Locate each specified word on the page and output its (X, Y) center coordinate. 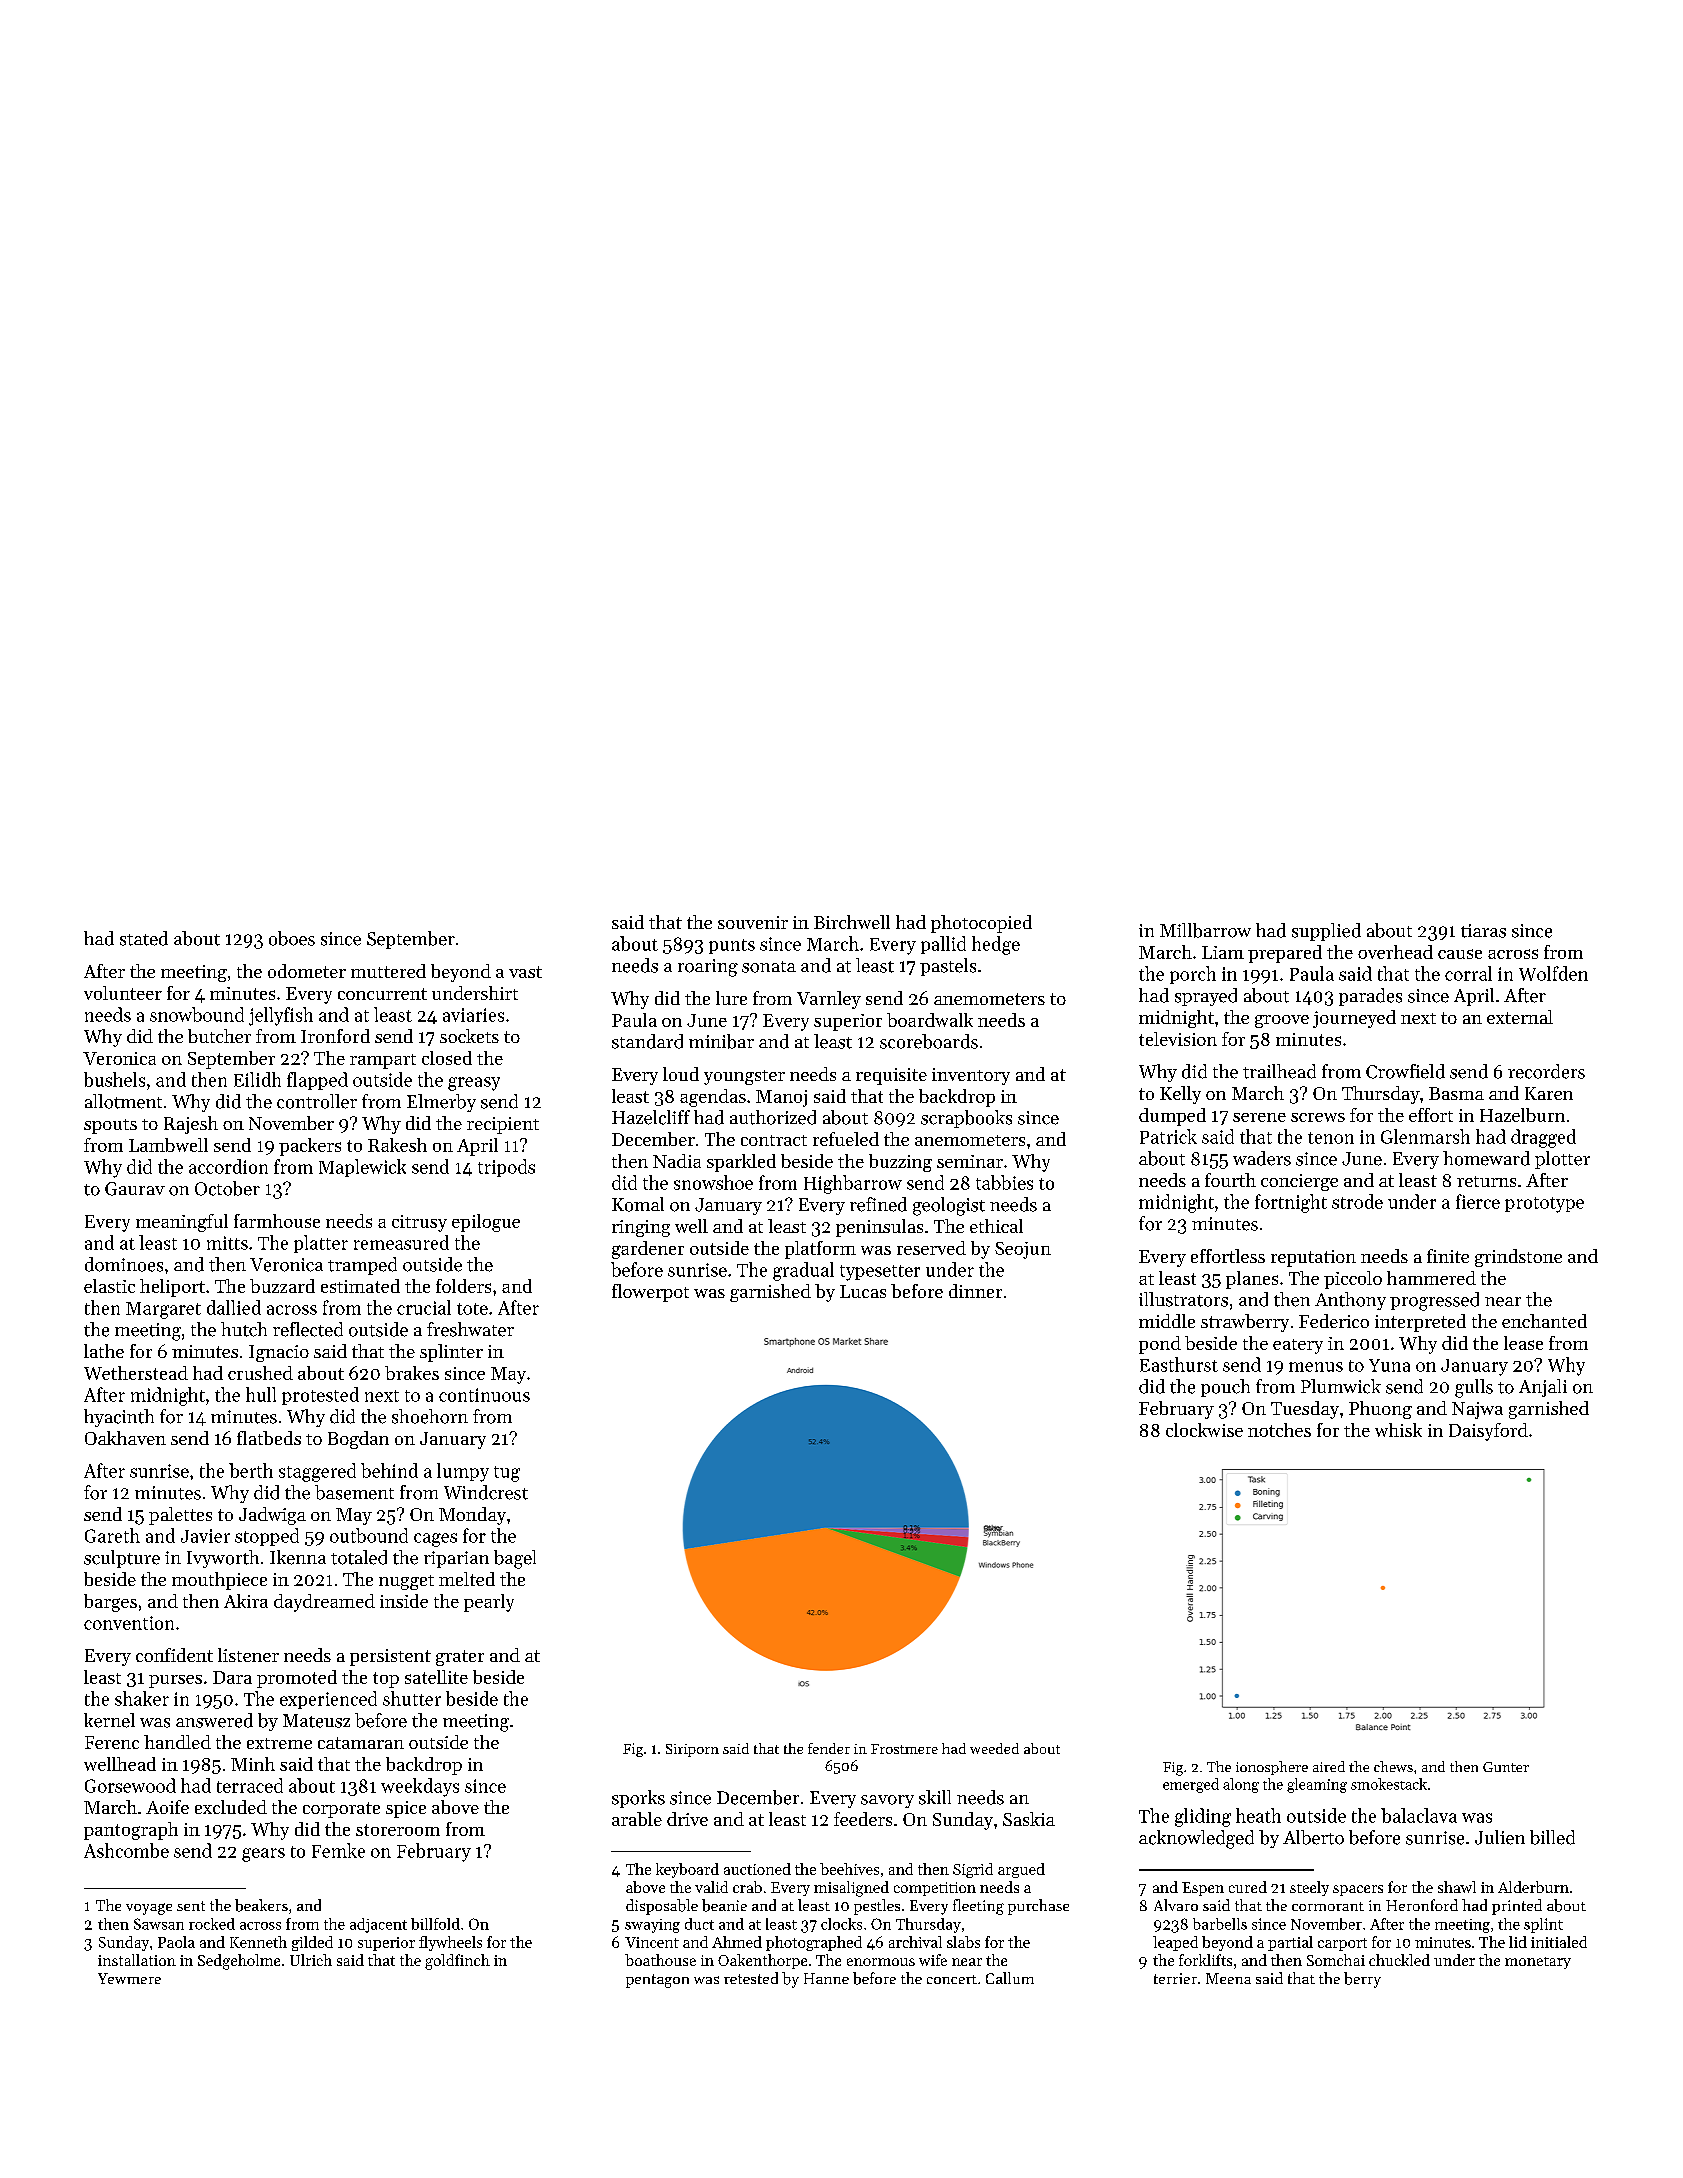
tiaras (1483, 931)
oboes (292, 938)
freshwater (470, 1329)
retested (751, 1978)
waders (1262, 1158)
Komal (638, 1204)
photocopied (981, 924)
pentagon (657, 1981)
